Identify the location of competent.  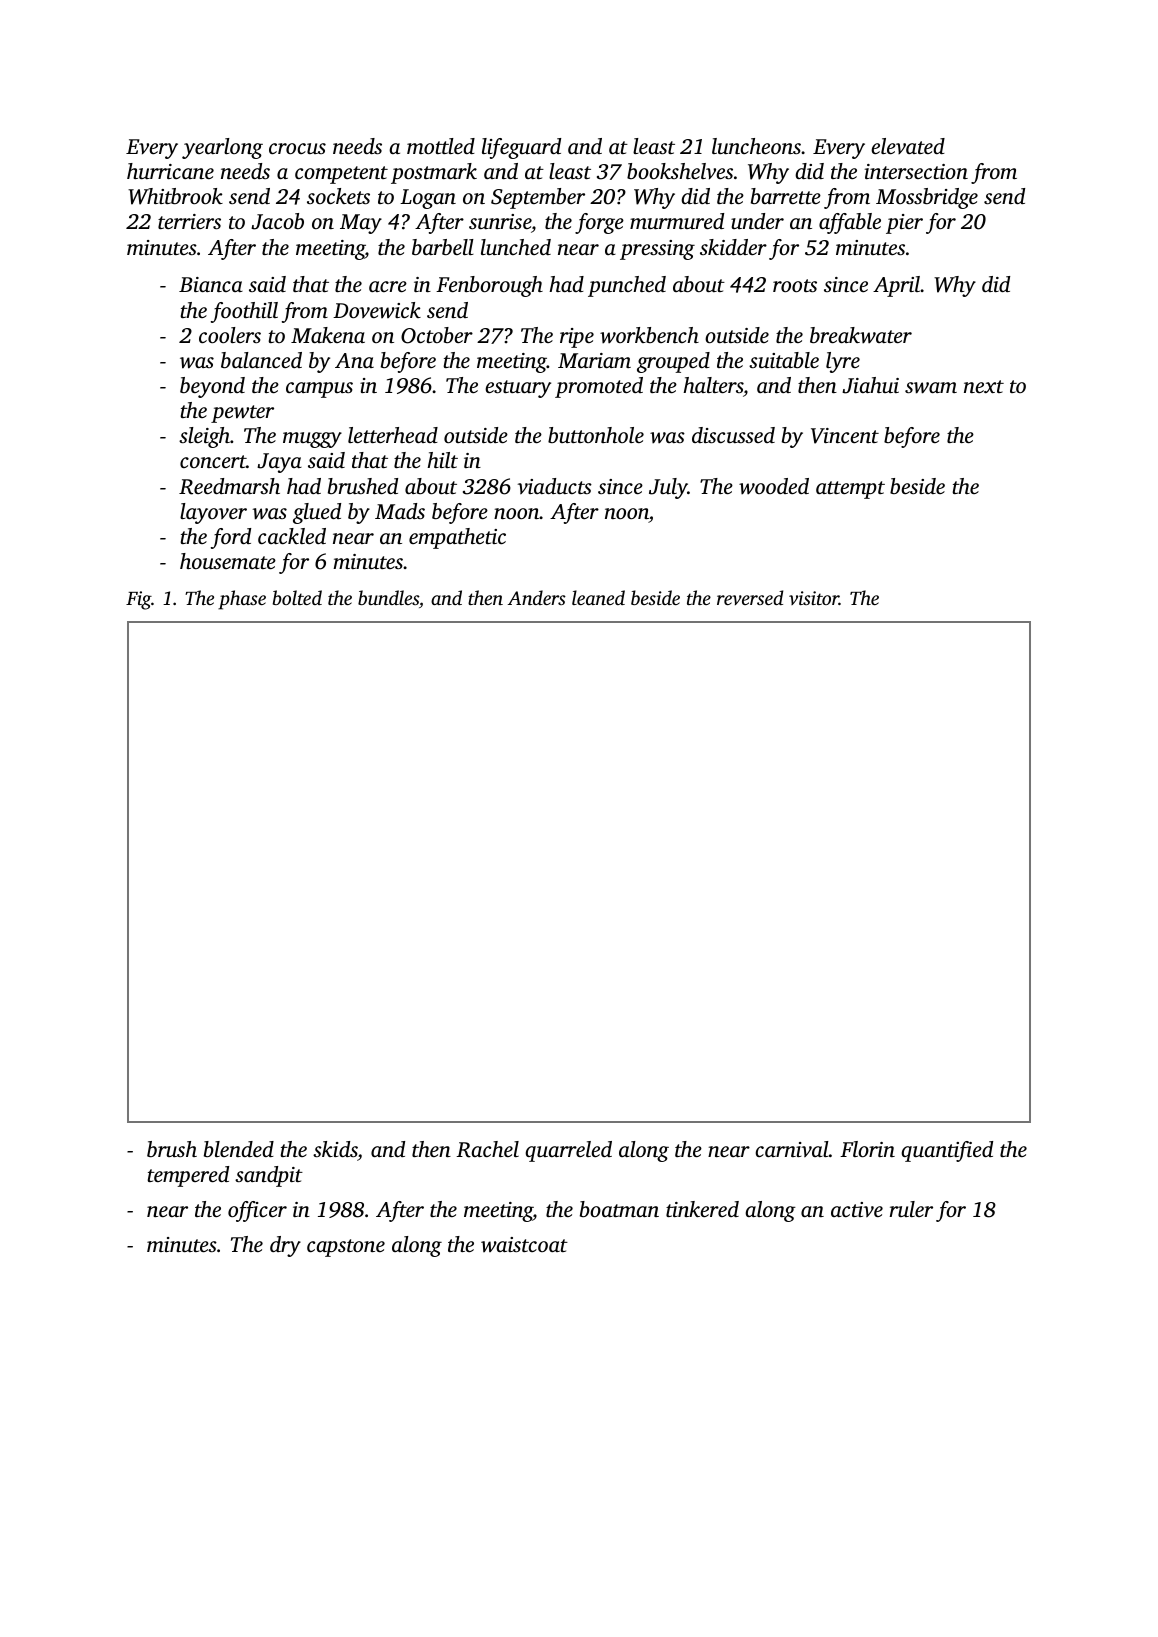
(341, 175).
